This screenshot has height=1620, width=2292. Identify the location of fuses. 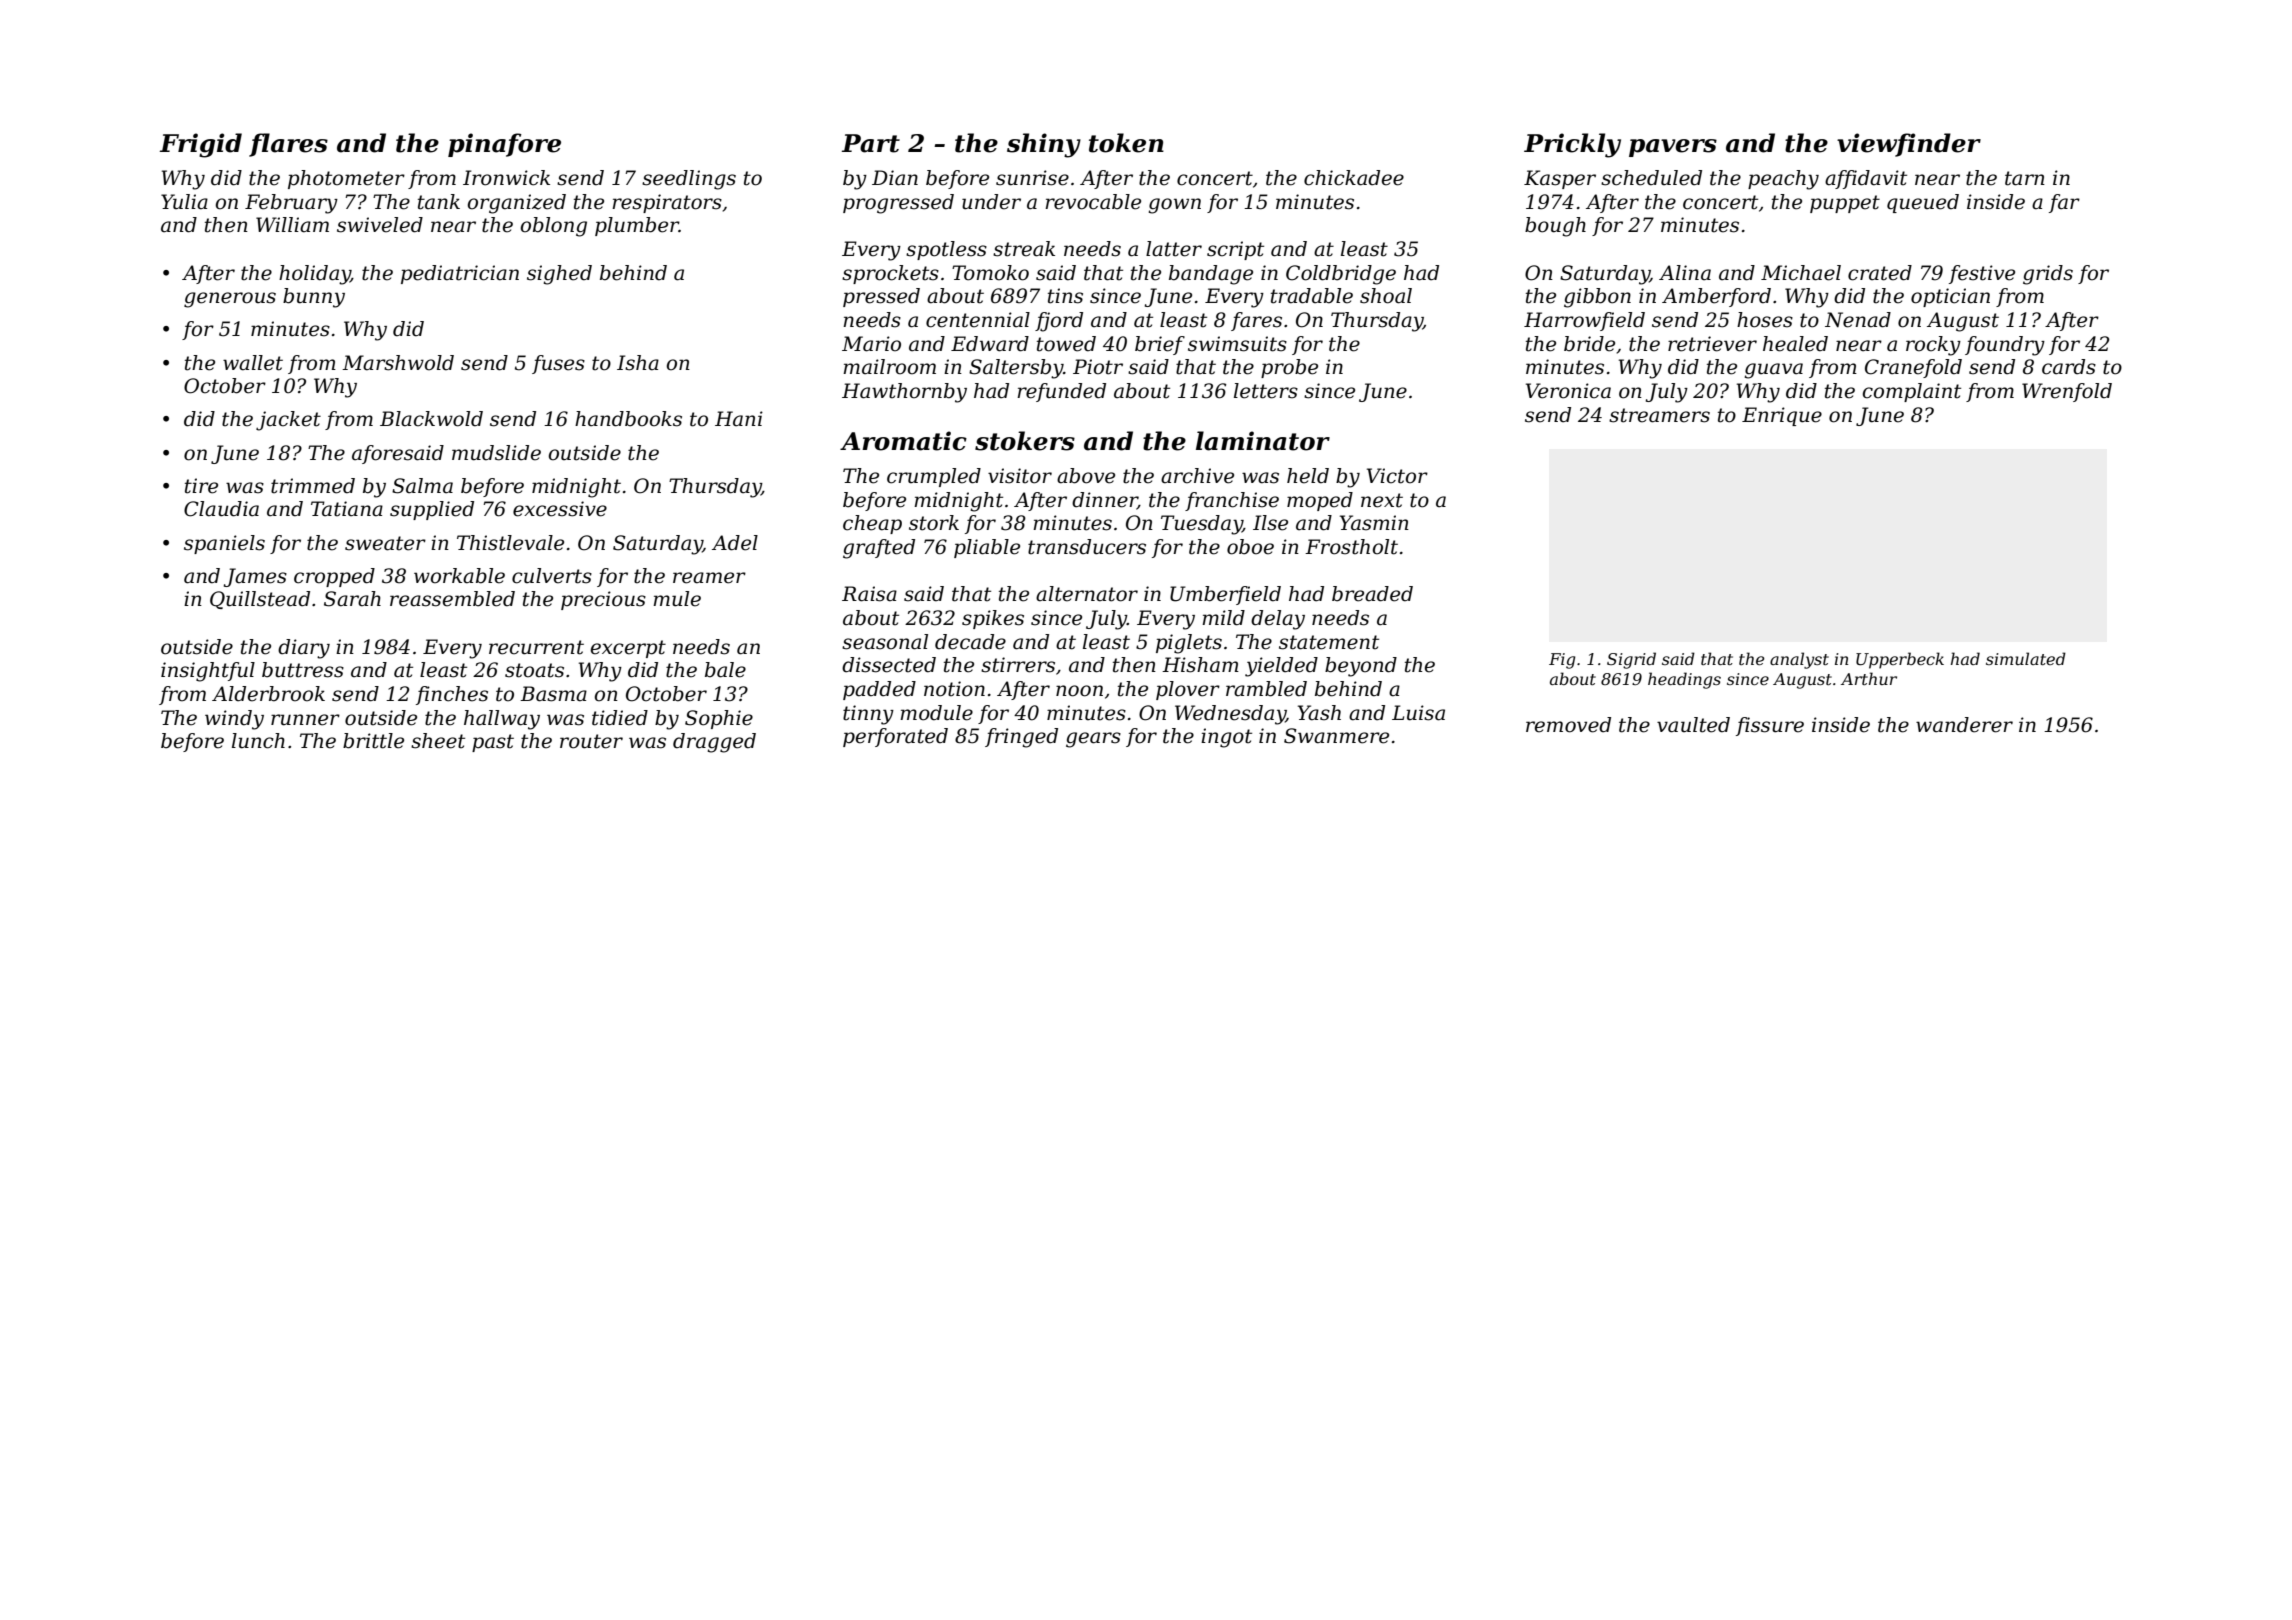
(558, 364).
